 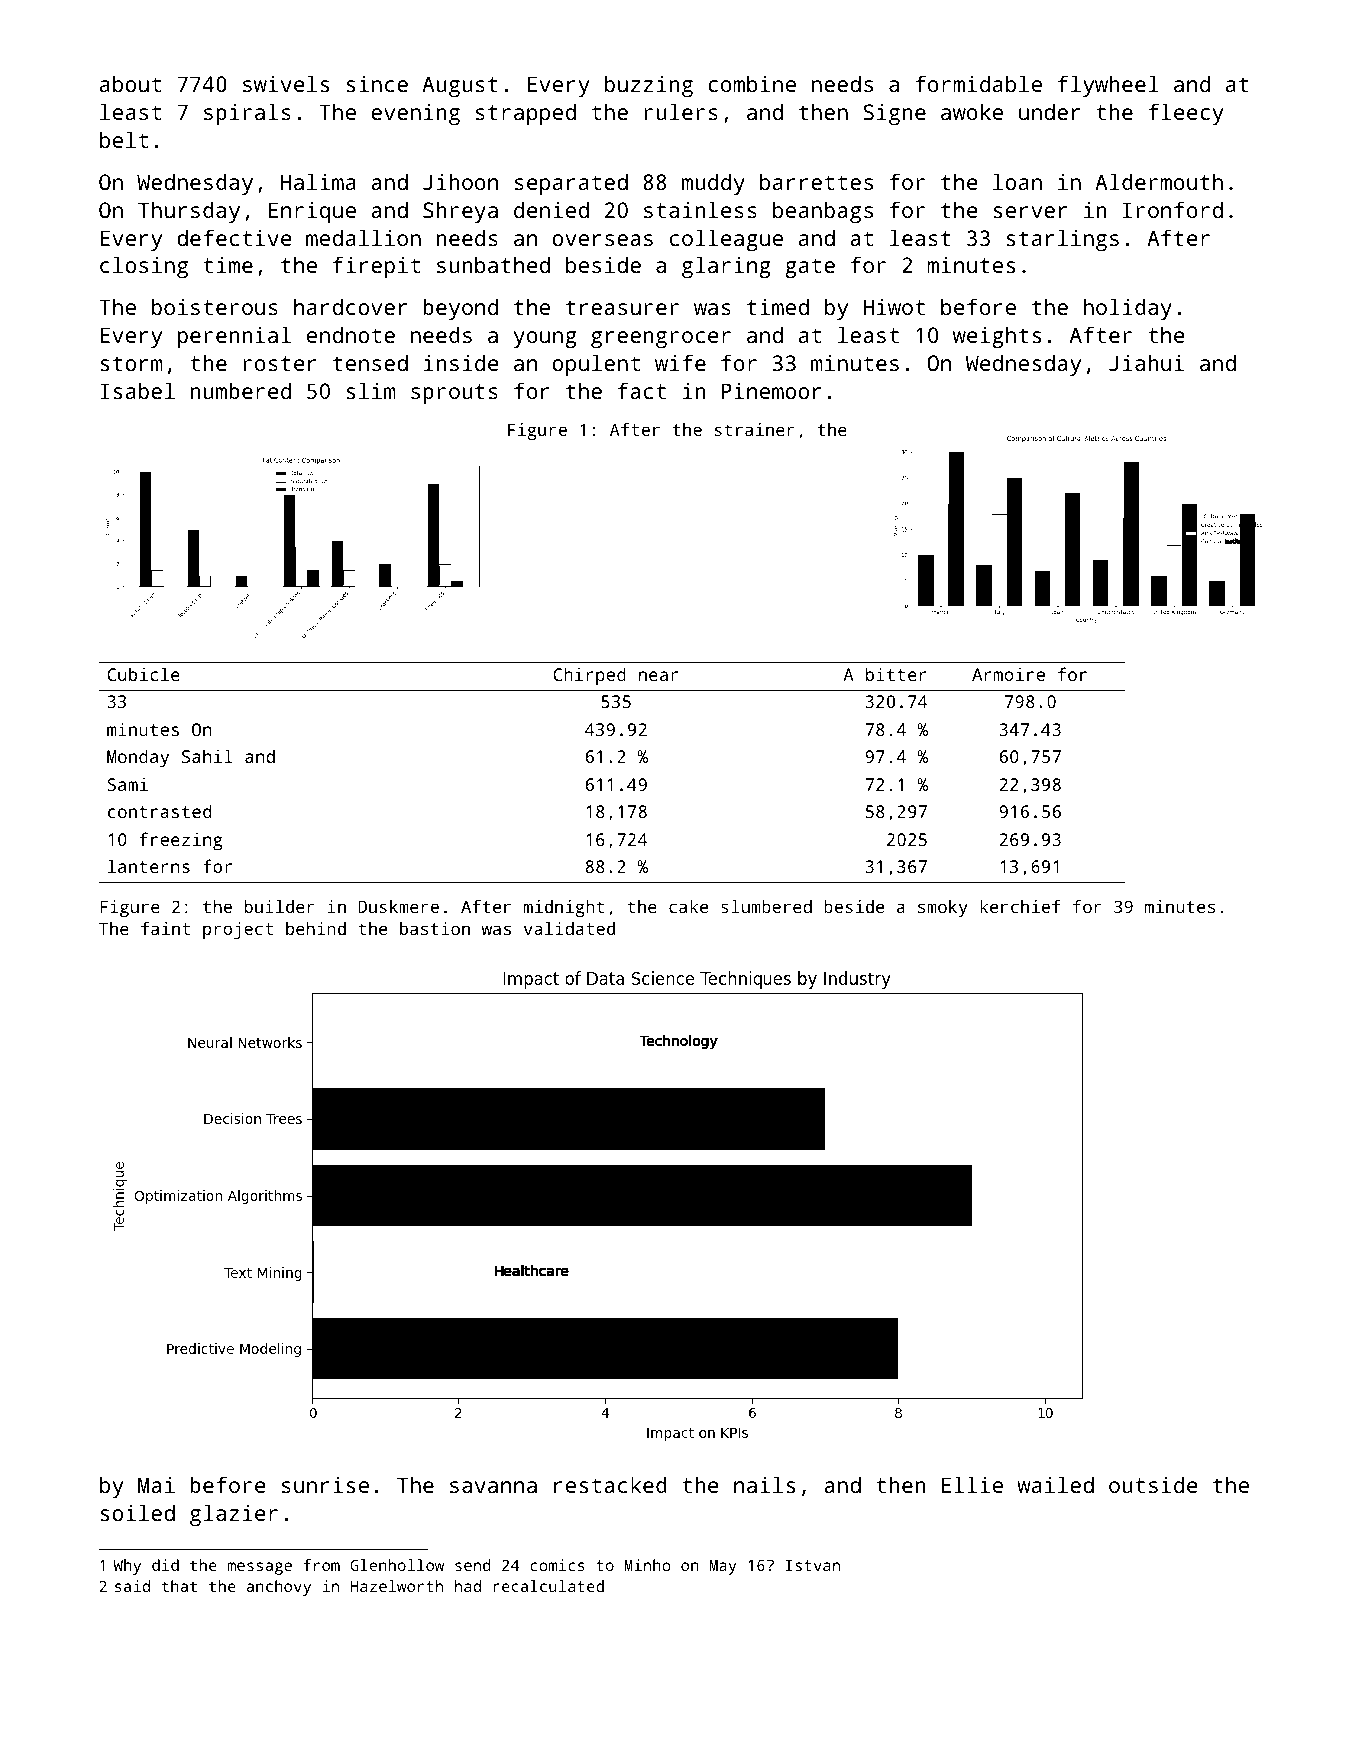 What do you see at coordinates (569, 928) in the page?
I see `validated` at bounding box center [569, 928].
